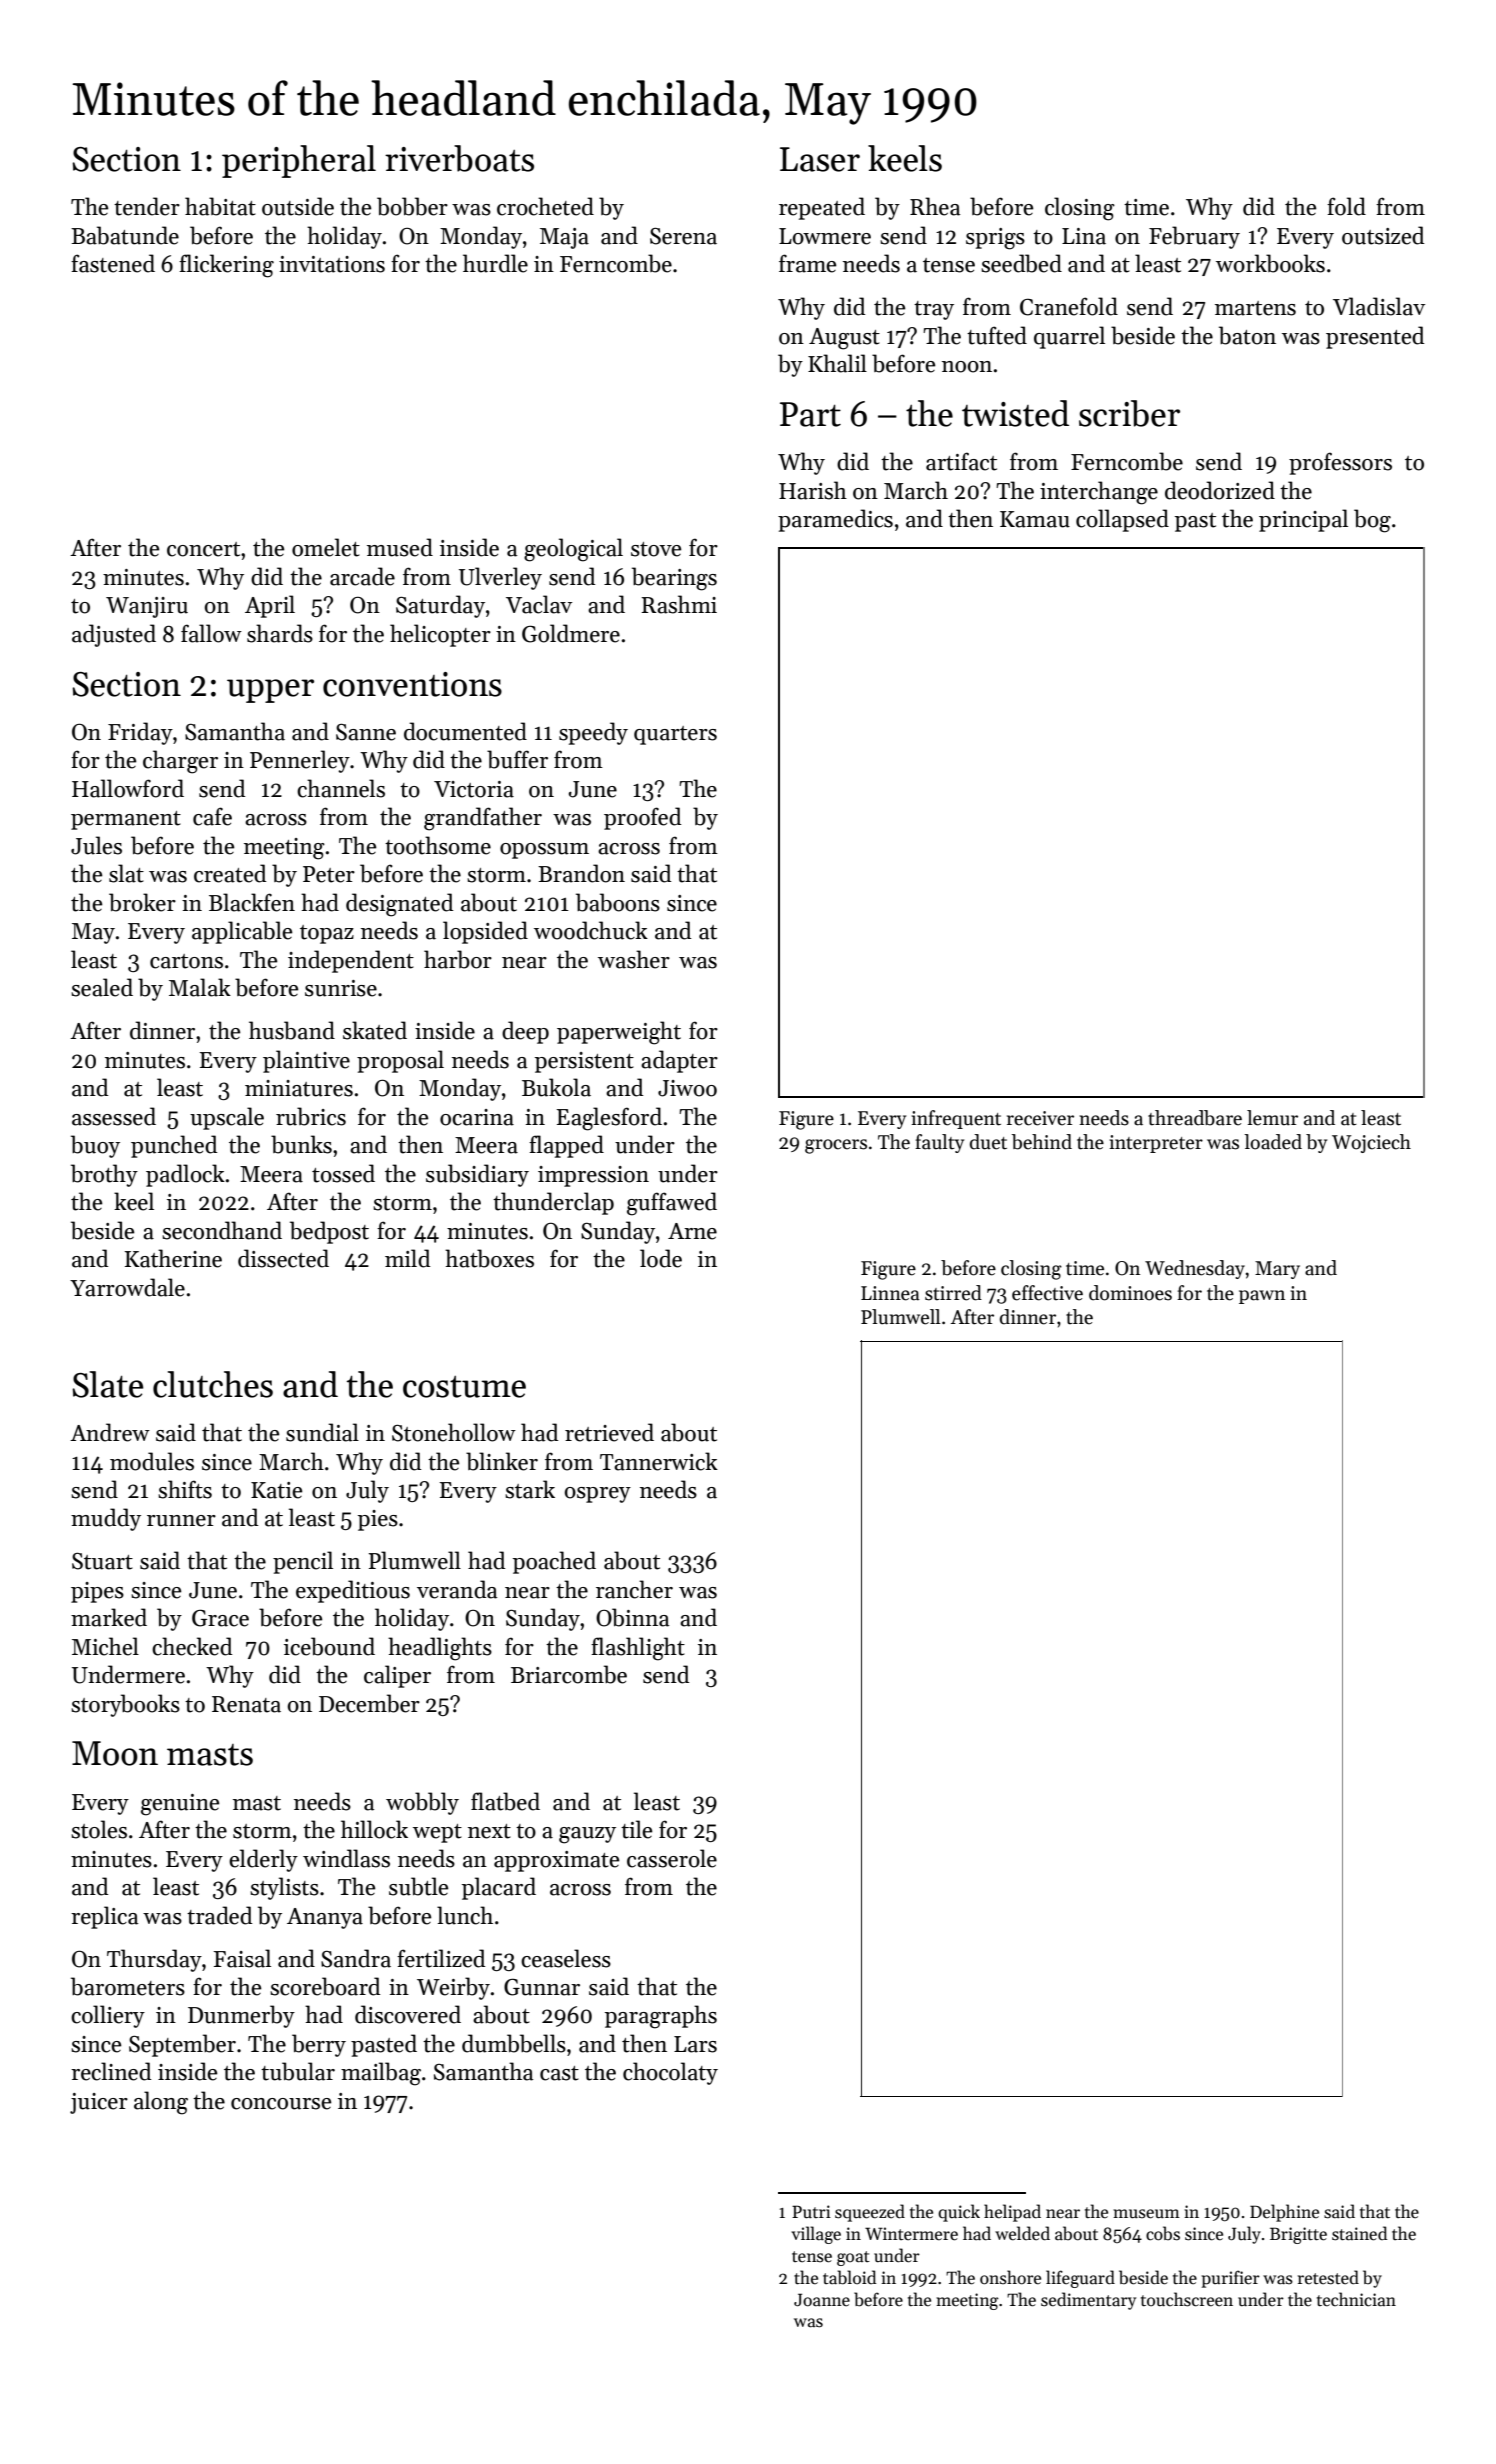  I want to click on Wojciech, so click(1371, 1143).
